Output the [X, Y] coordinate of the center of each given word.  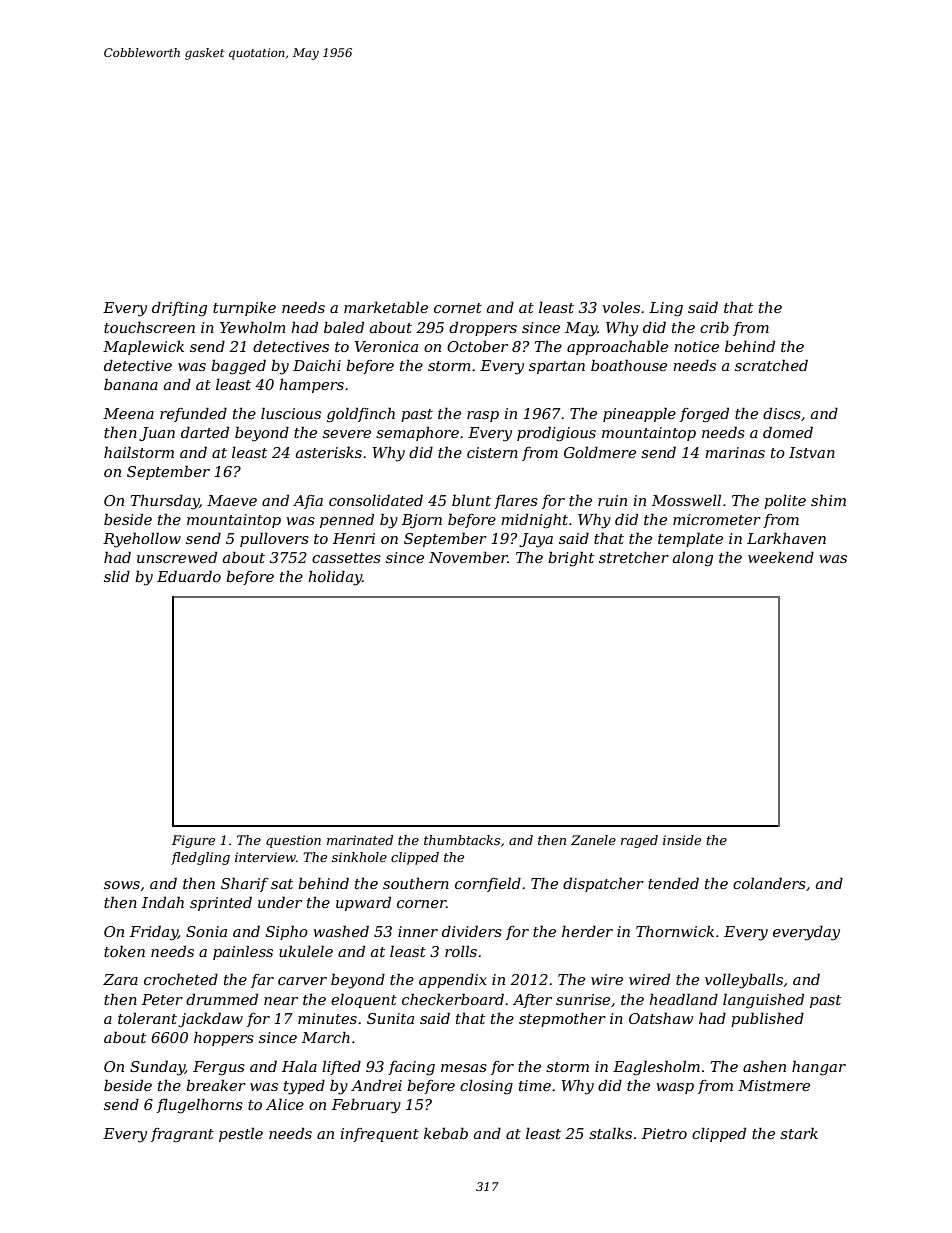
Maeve [232, 500]
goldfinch [361, 415]
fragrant [182, 1135]
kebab [446, 1133]
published [767, 1019]
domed [788, 432]
